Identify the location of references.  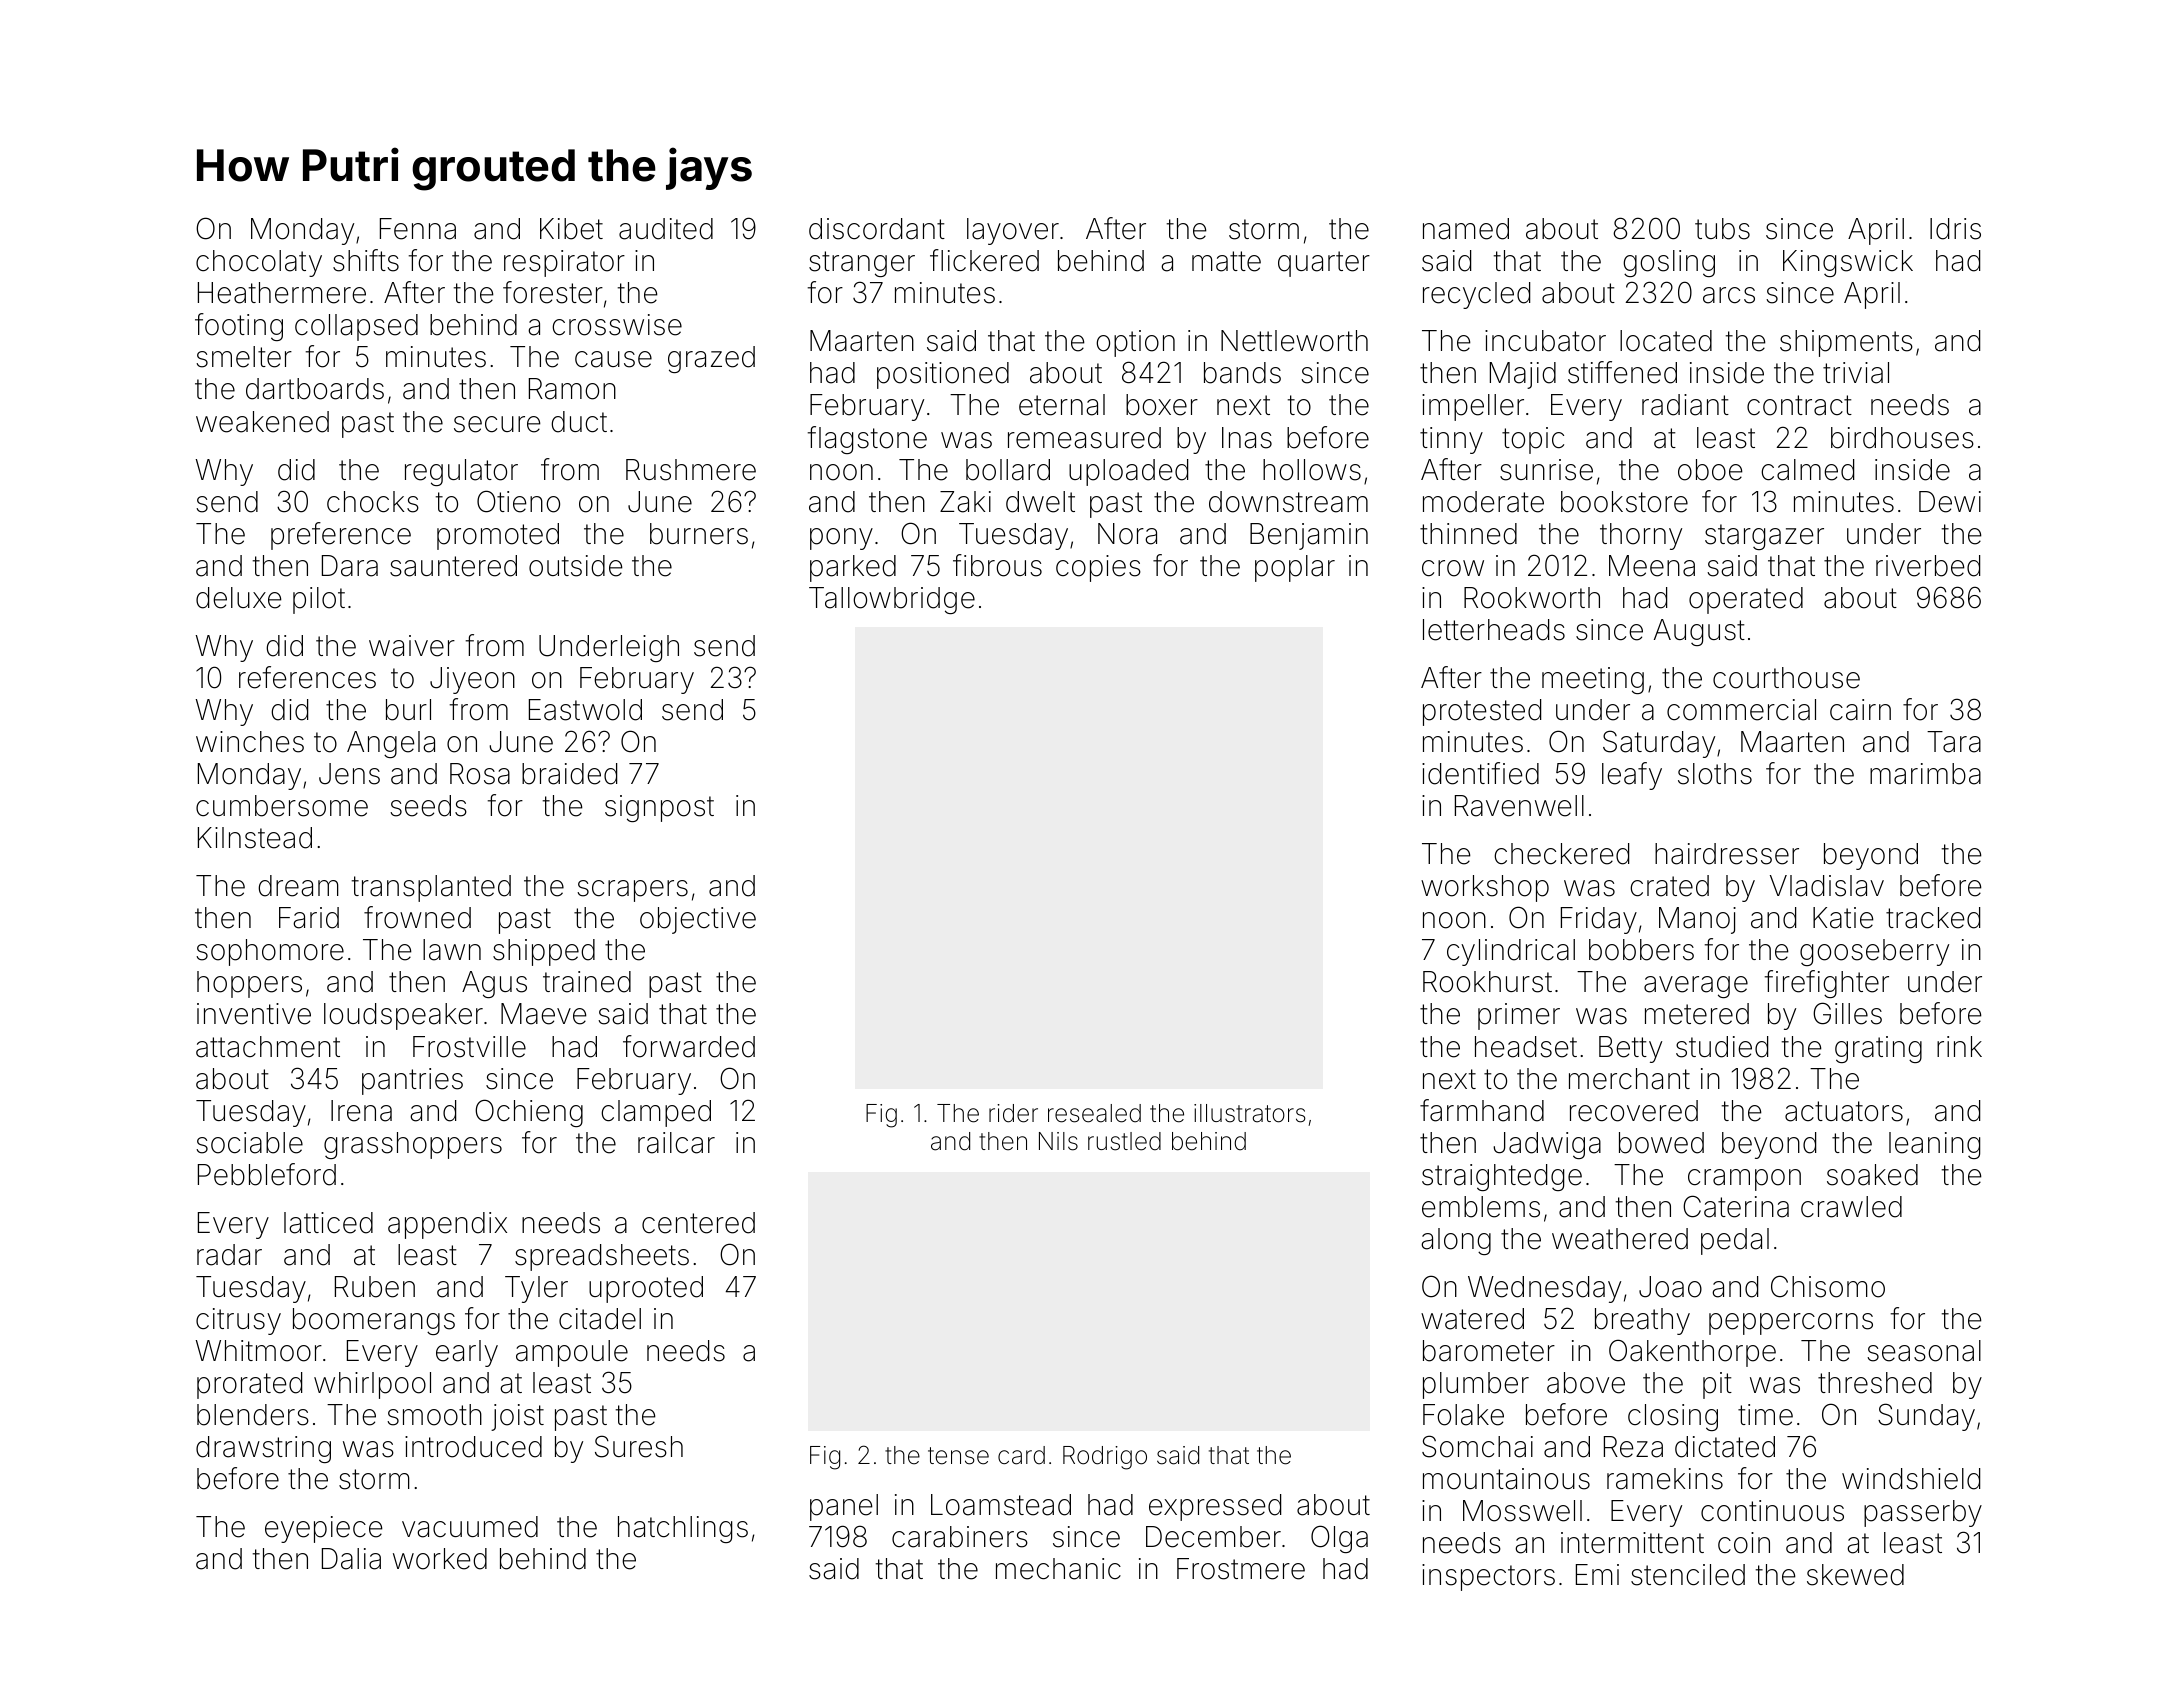
(307, 677).
